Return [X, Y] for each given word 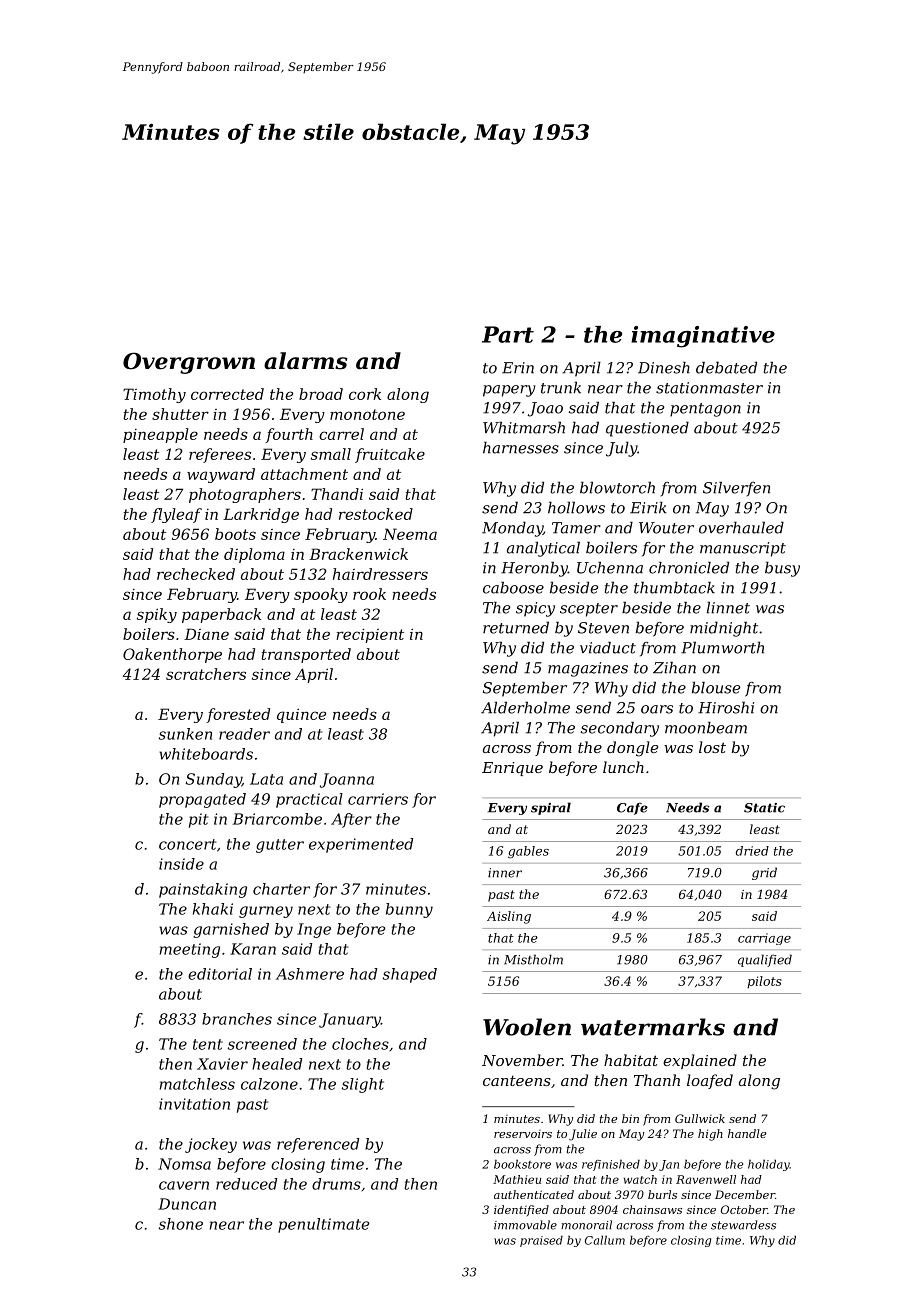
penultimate [323, 1225]
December [745, 1194]
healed [277, 1064]
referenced [318, 1145]
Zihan [674, 667]
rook [369, 594]
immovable [525, 1225]
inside [181, 864]
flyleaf [176, 515]
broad [321, 394]
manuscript [743, 549]
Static [764, 808]
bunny [409, 910]
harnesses [521, 447]
